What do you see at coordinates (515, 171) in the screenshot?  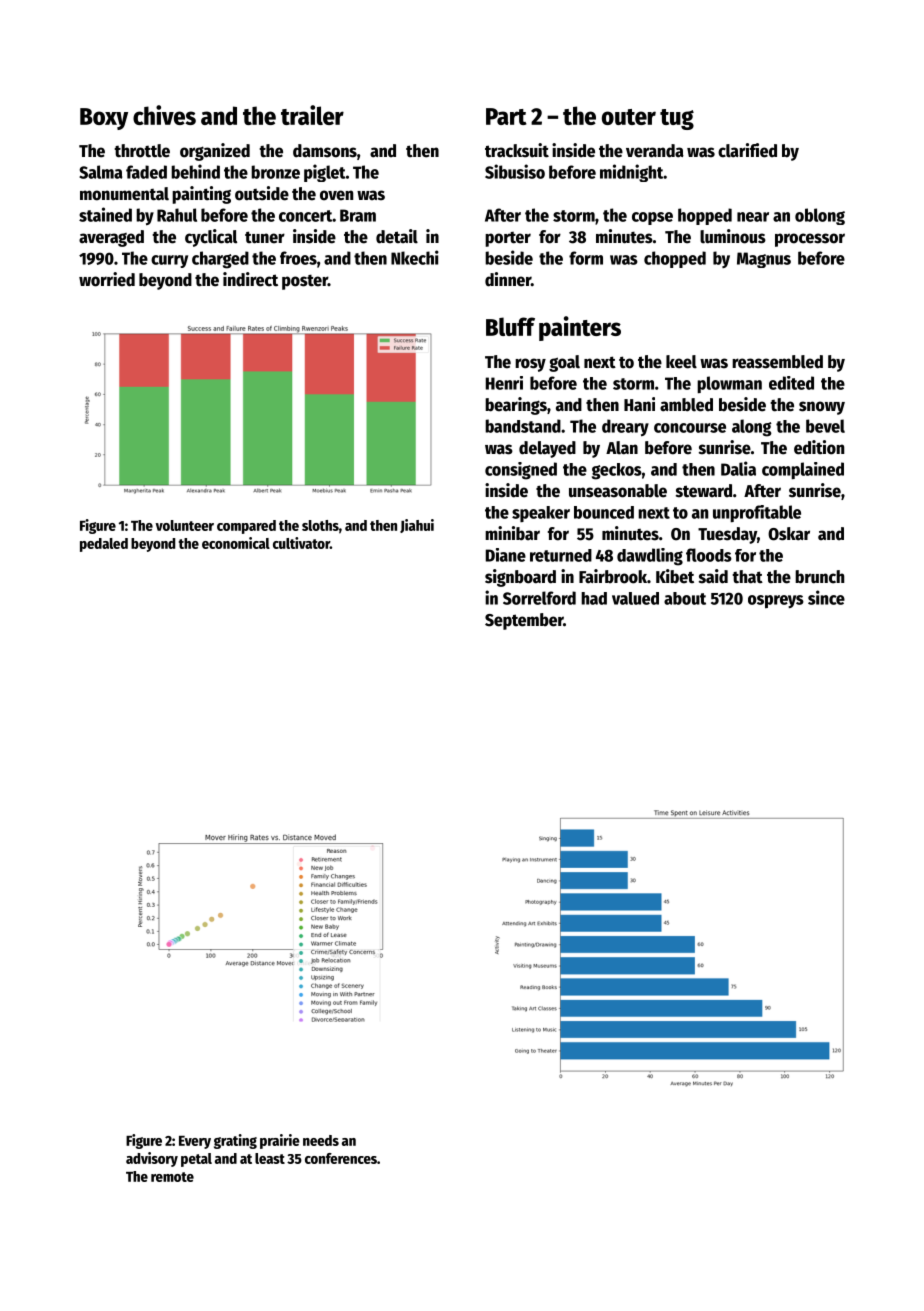 I see `Sibusiso` at bounding box center [515, 171].
